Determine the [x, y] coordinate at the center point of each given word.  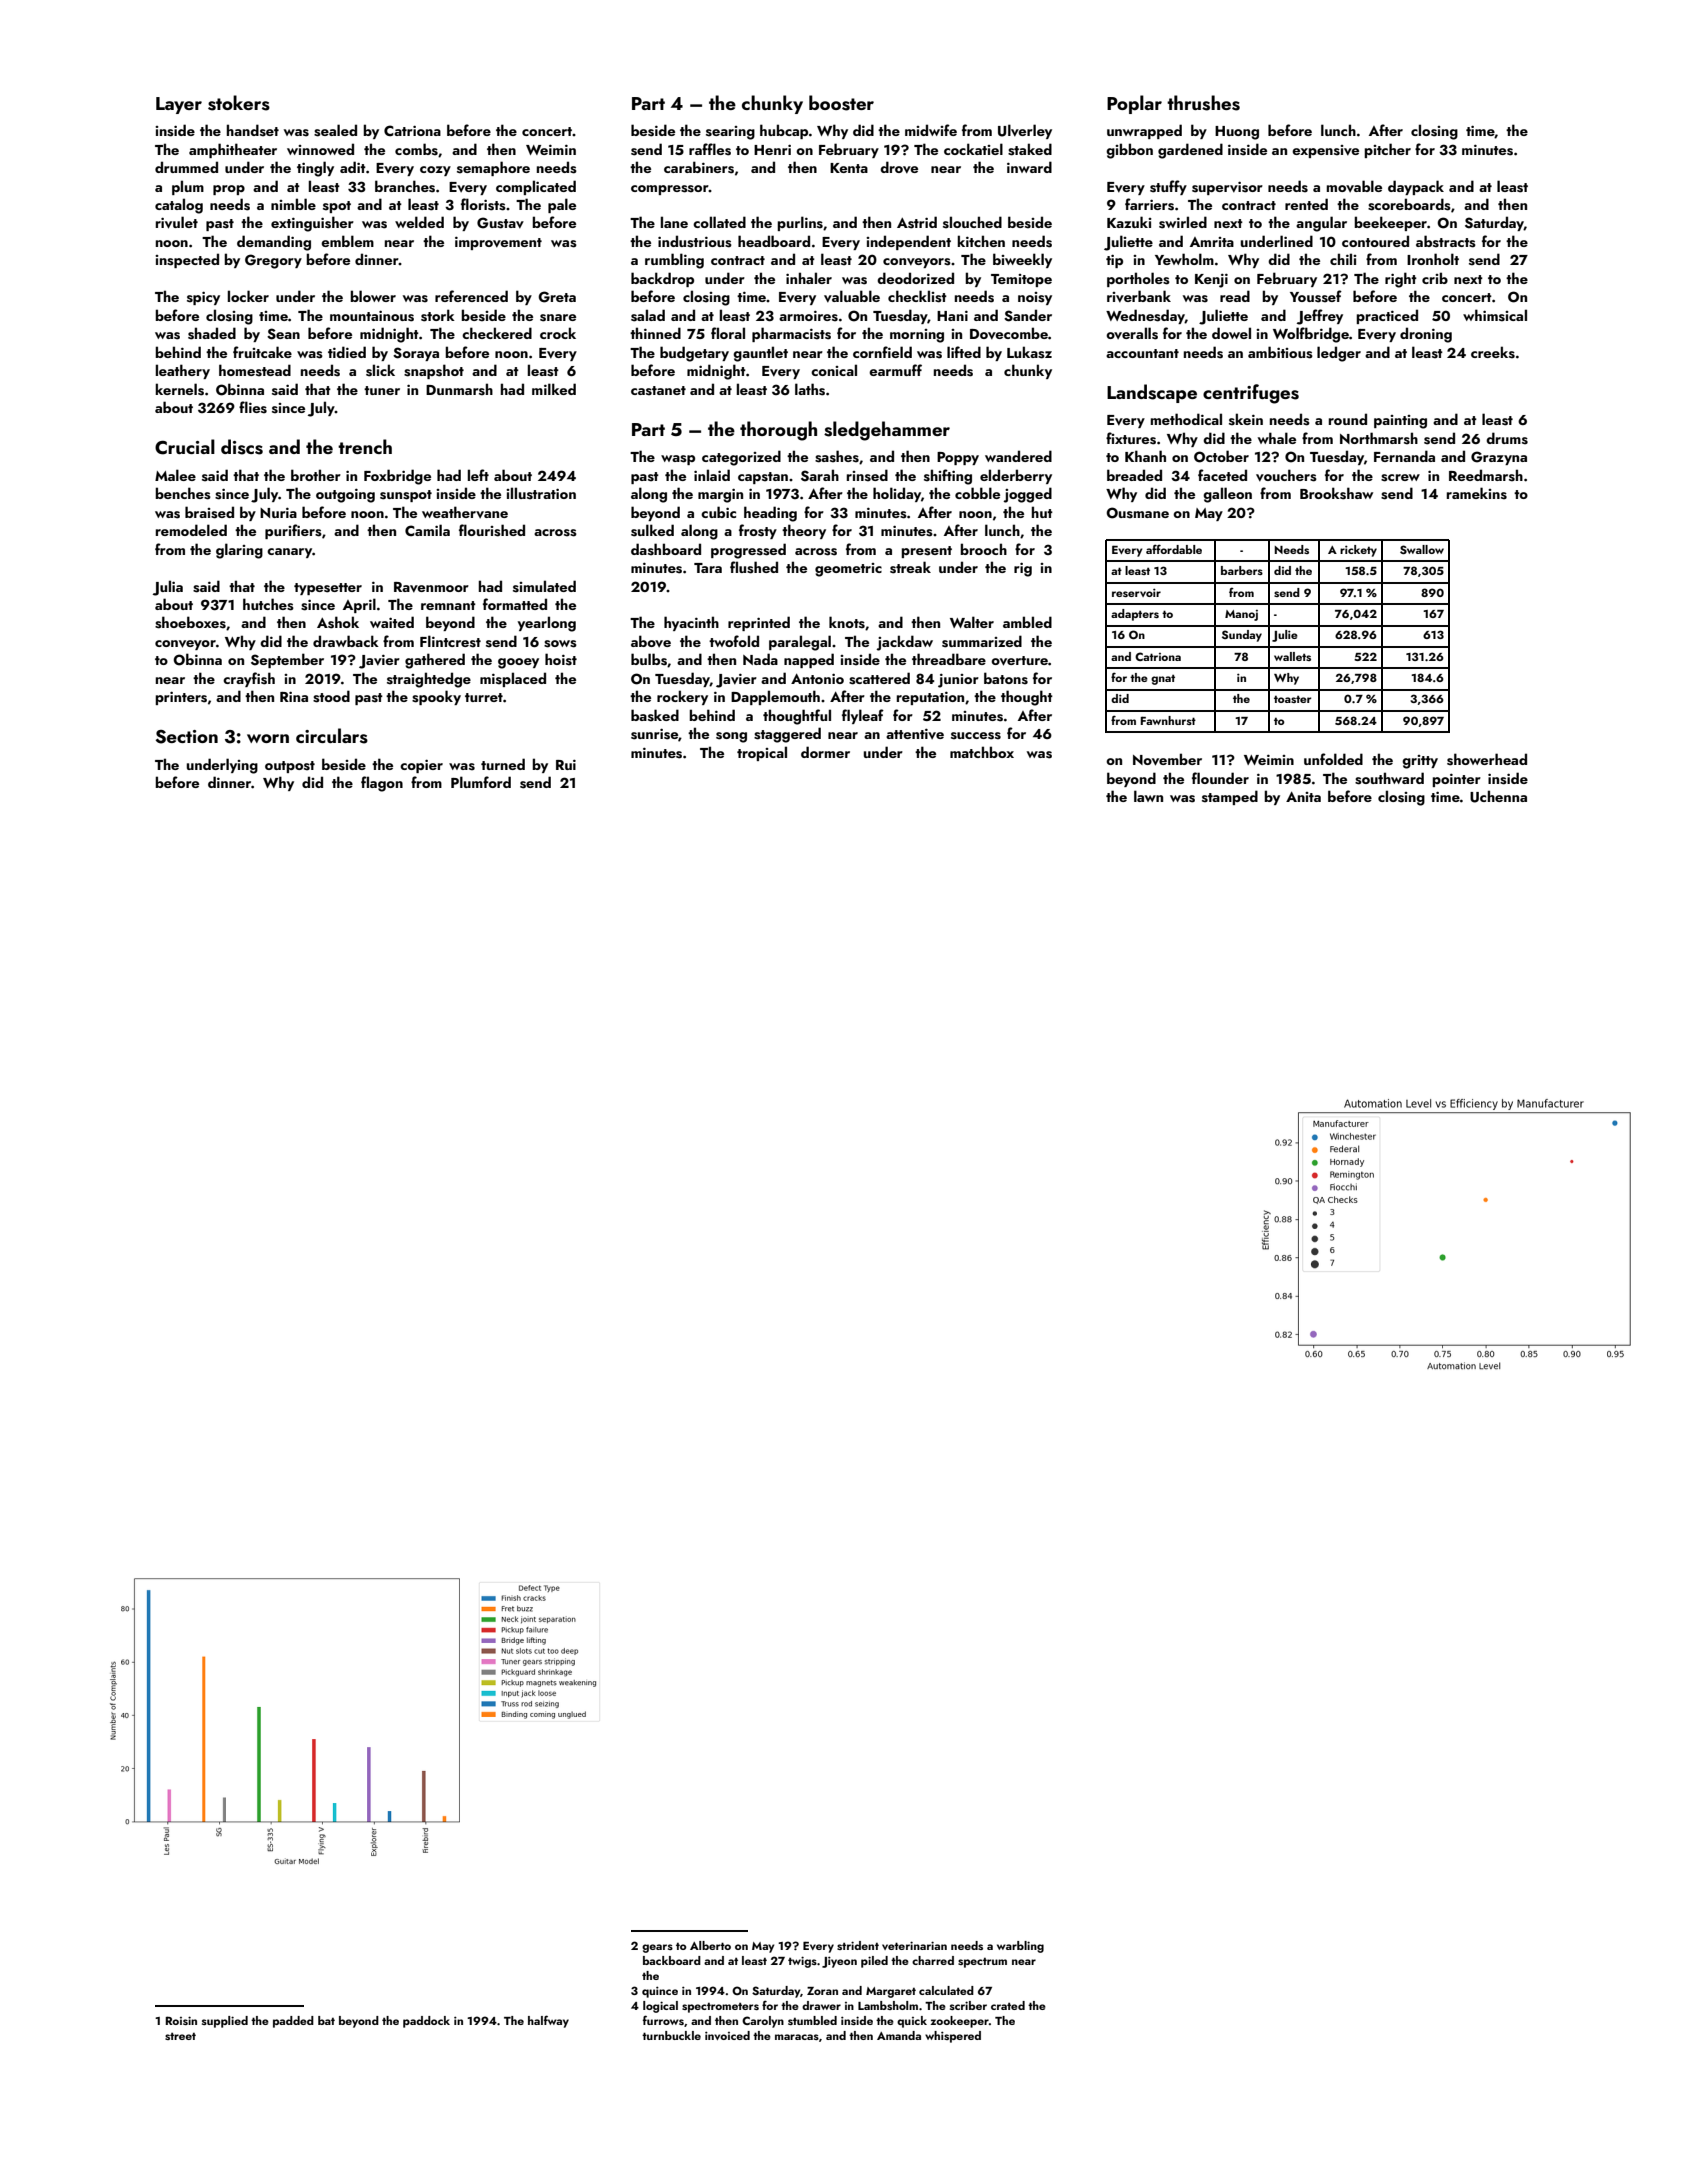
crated [1008, 2005]
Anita [1303, 797]
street [180, 2036]
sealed [335, 130]
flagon [382, 784]
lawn [1148, 796]
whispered [953, 2037]
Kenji [1211, 280]
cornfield [882, 352]
